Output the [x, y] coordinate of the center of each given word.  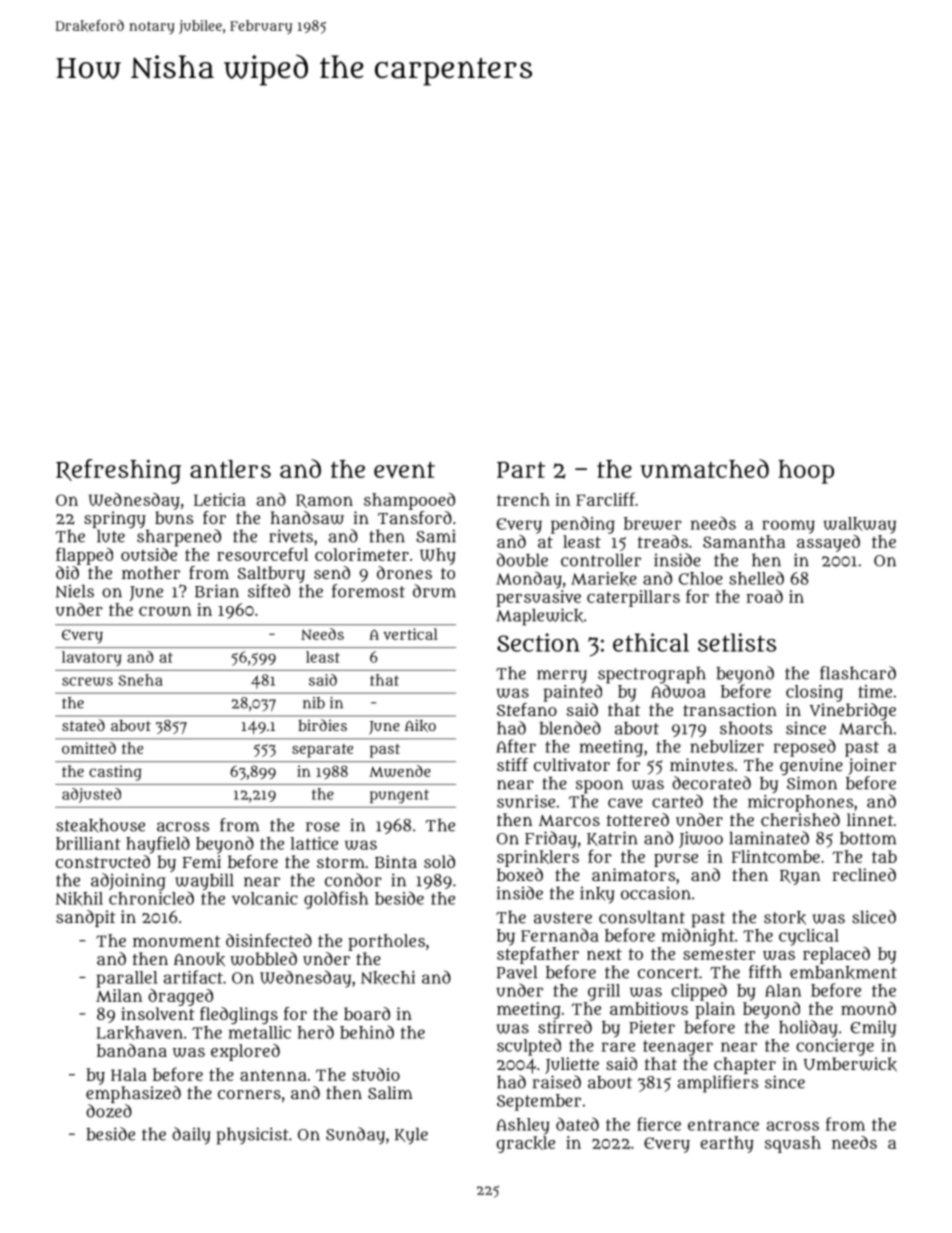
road [764, 596]
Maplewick [540, 617]
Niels [75, 591]
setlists [737, 642]
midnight [698, 937]
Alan [783, 990]
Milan [119, 995]
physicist [252, 1136]
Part [521, 469]
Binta [396, 861]
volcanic [264, 898]
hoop [806, 472]
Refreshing [118, 471]
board [367, 1013]
